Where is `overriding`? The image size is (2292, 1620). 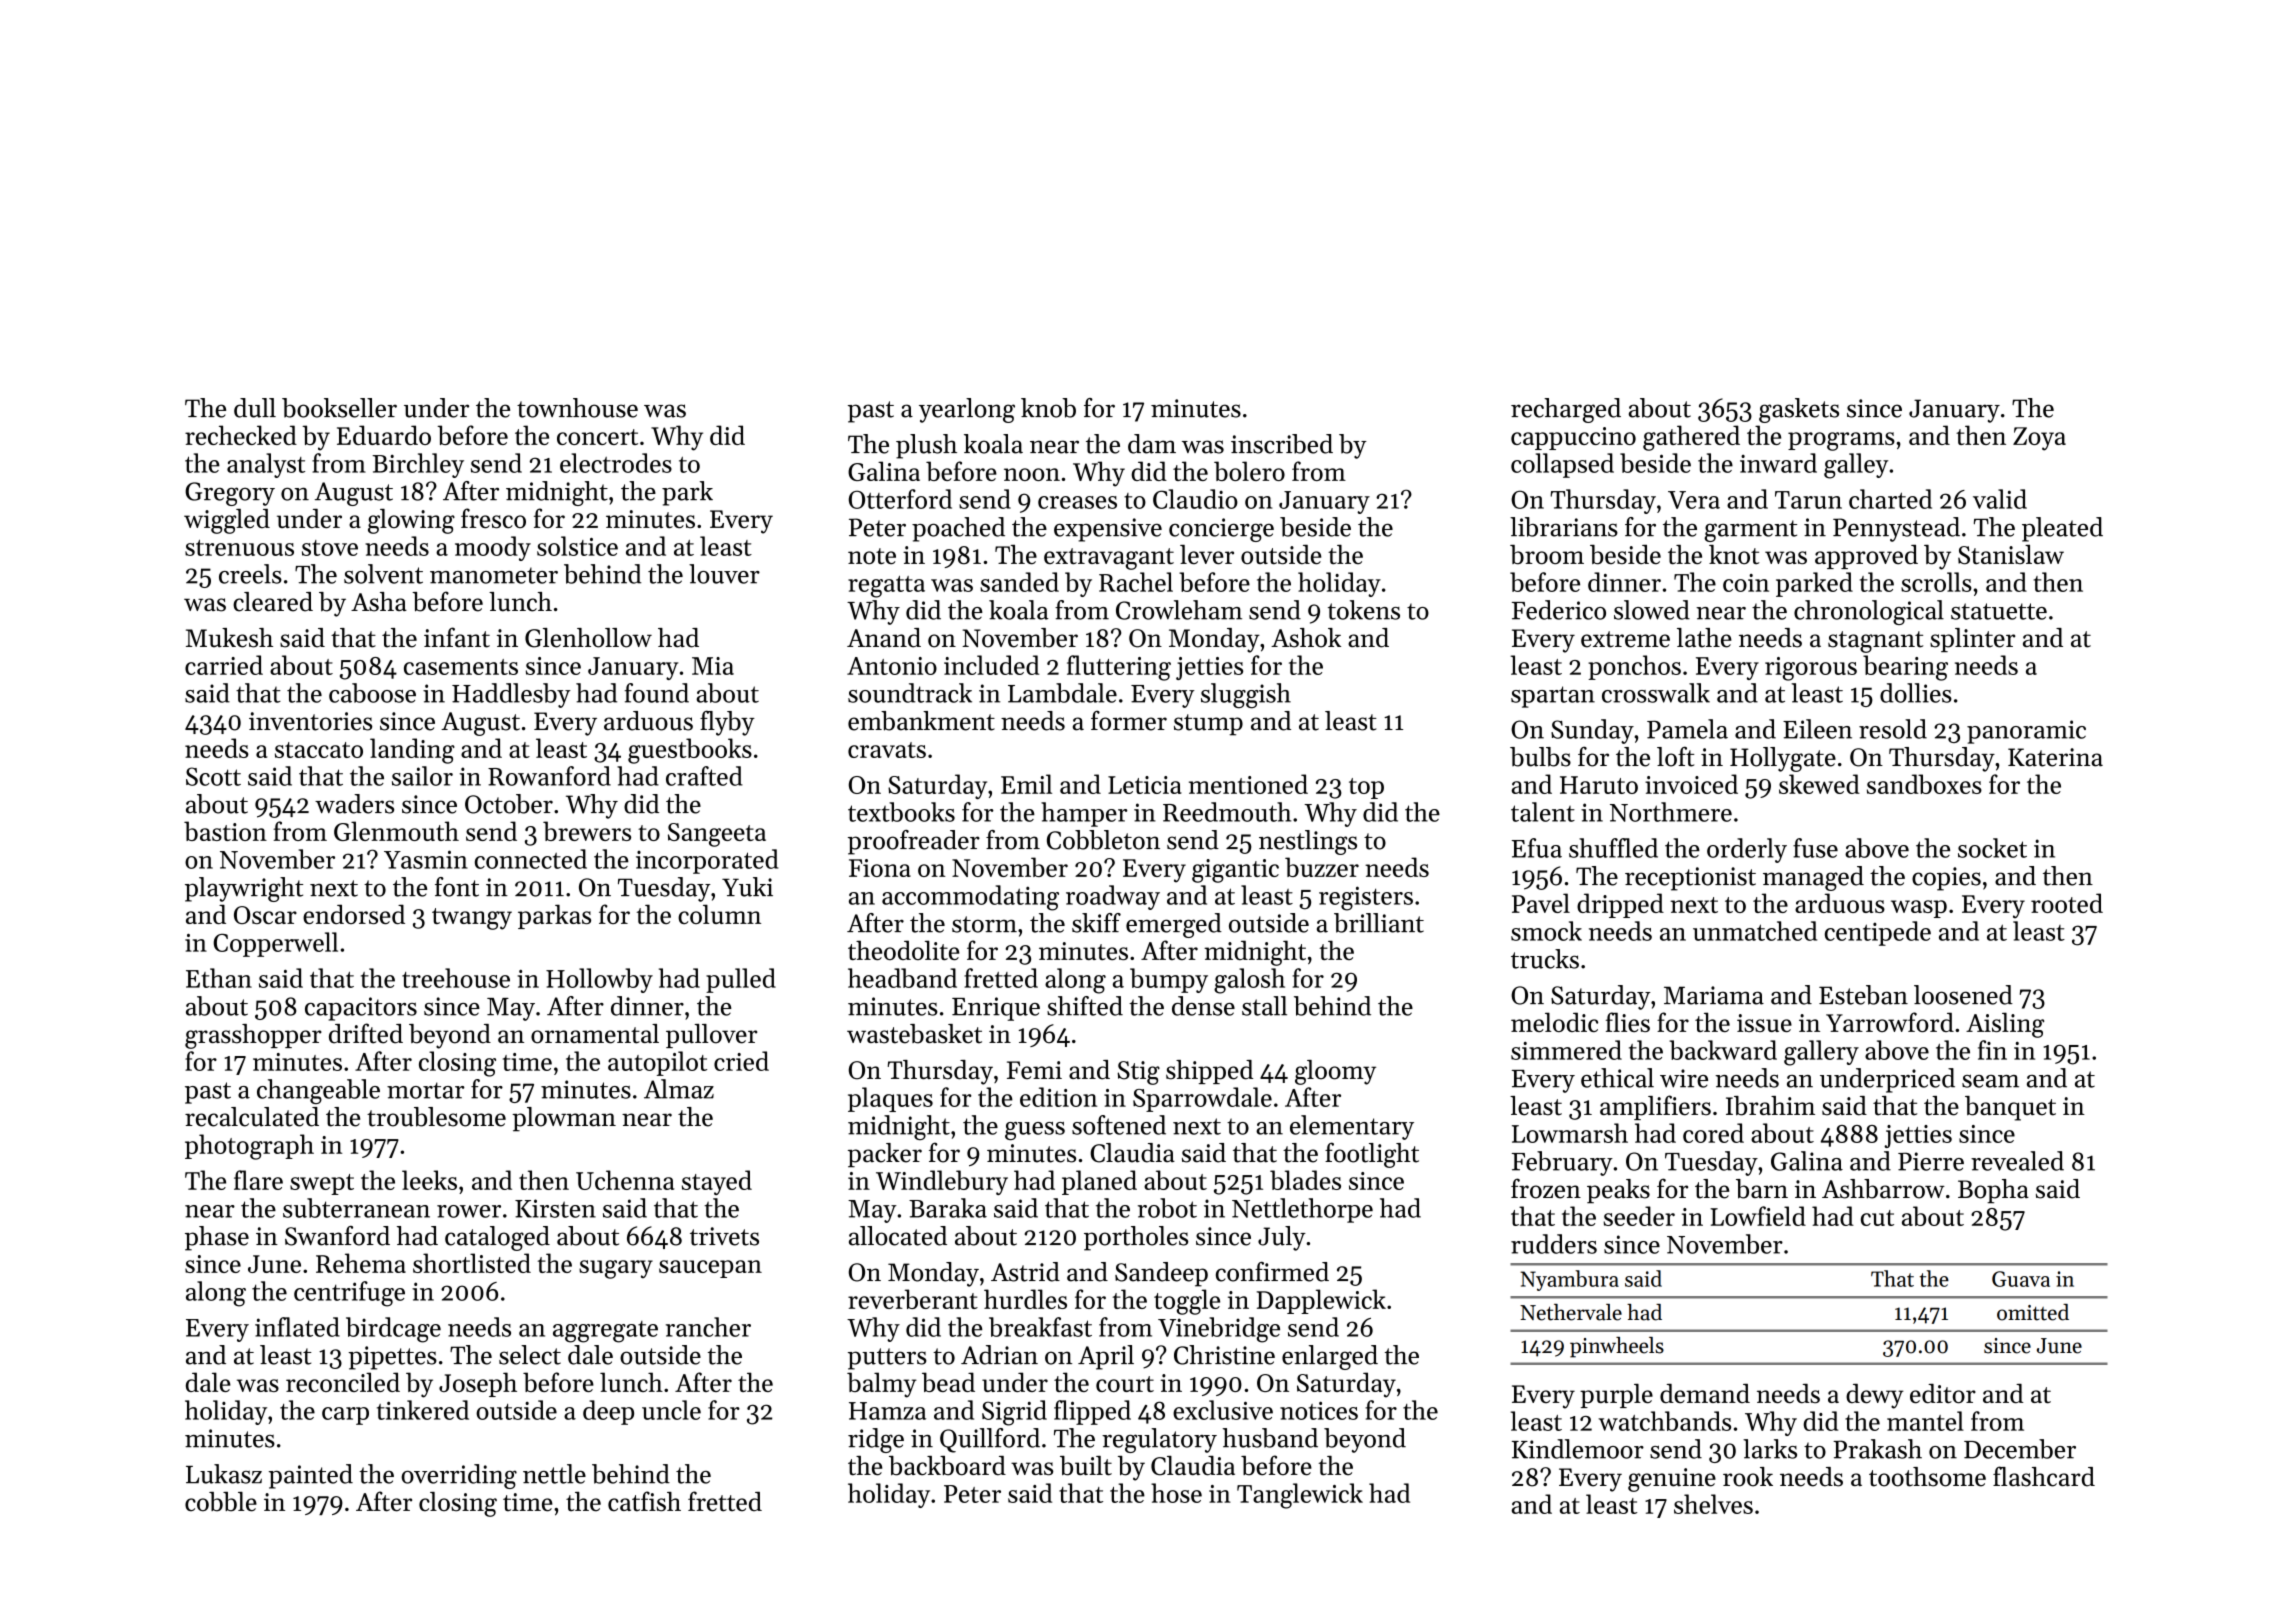
overriding is located at coordinates (459, 1476).
